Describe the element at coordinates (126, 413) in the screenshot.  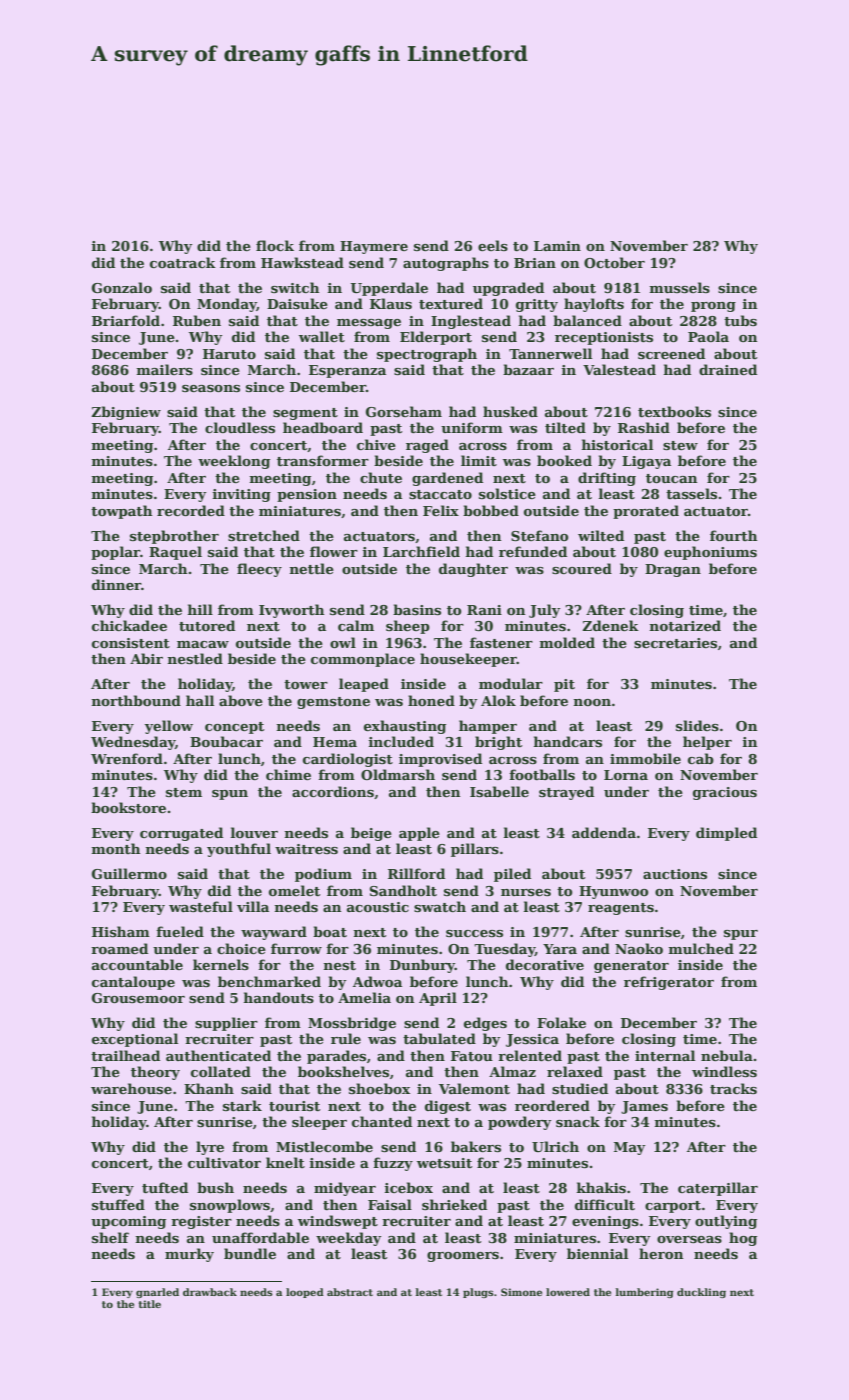
I see `Zbigniew` at that location.
